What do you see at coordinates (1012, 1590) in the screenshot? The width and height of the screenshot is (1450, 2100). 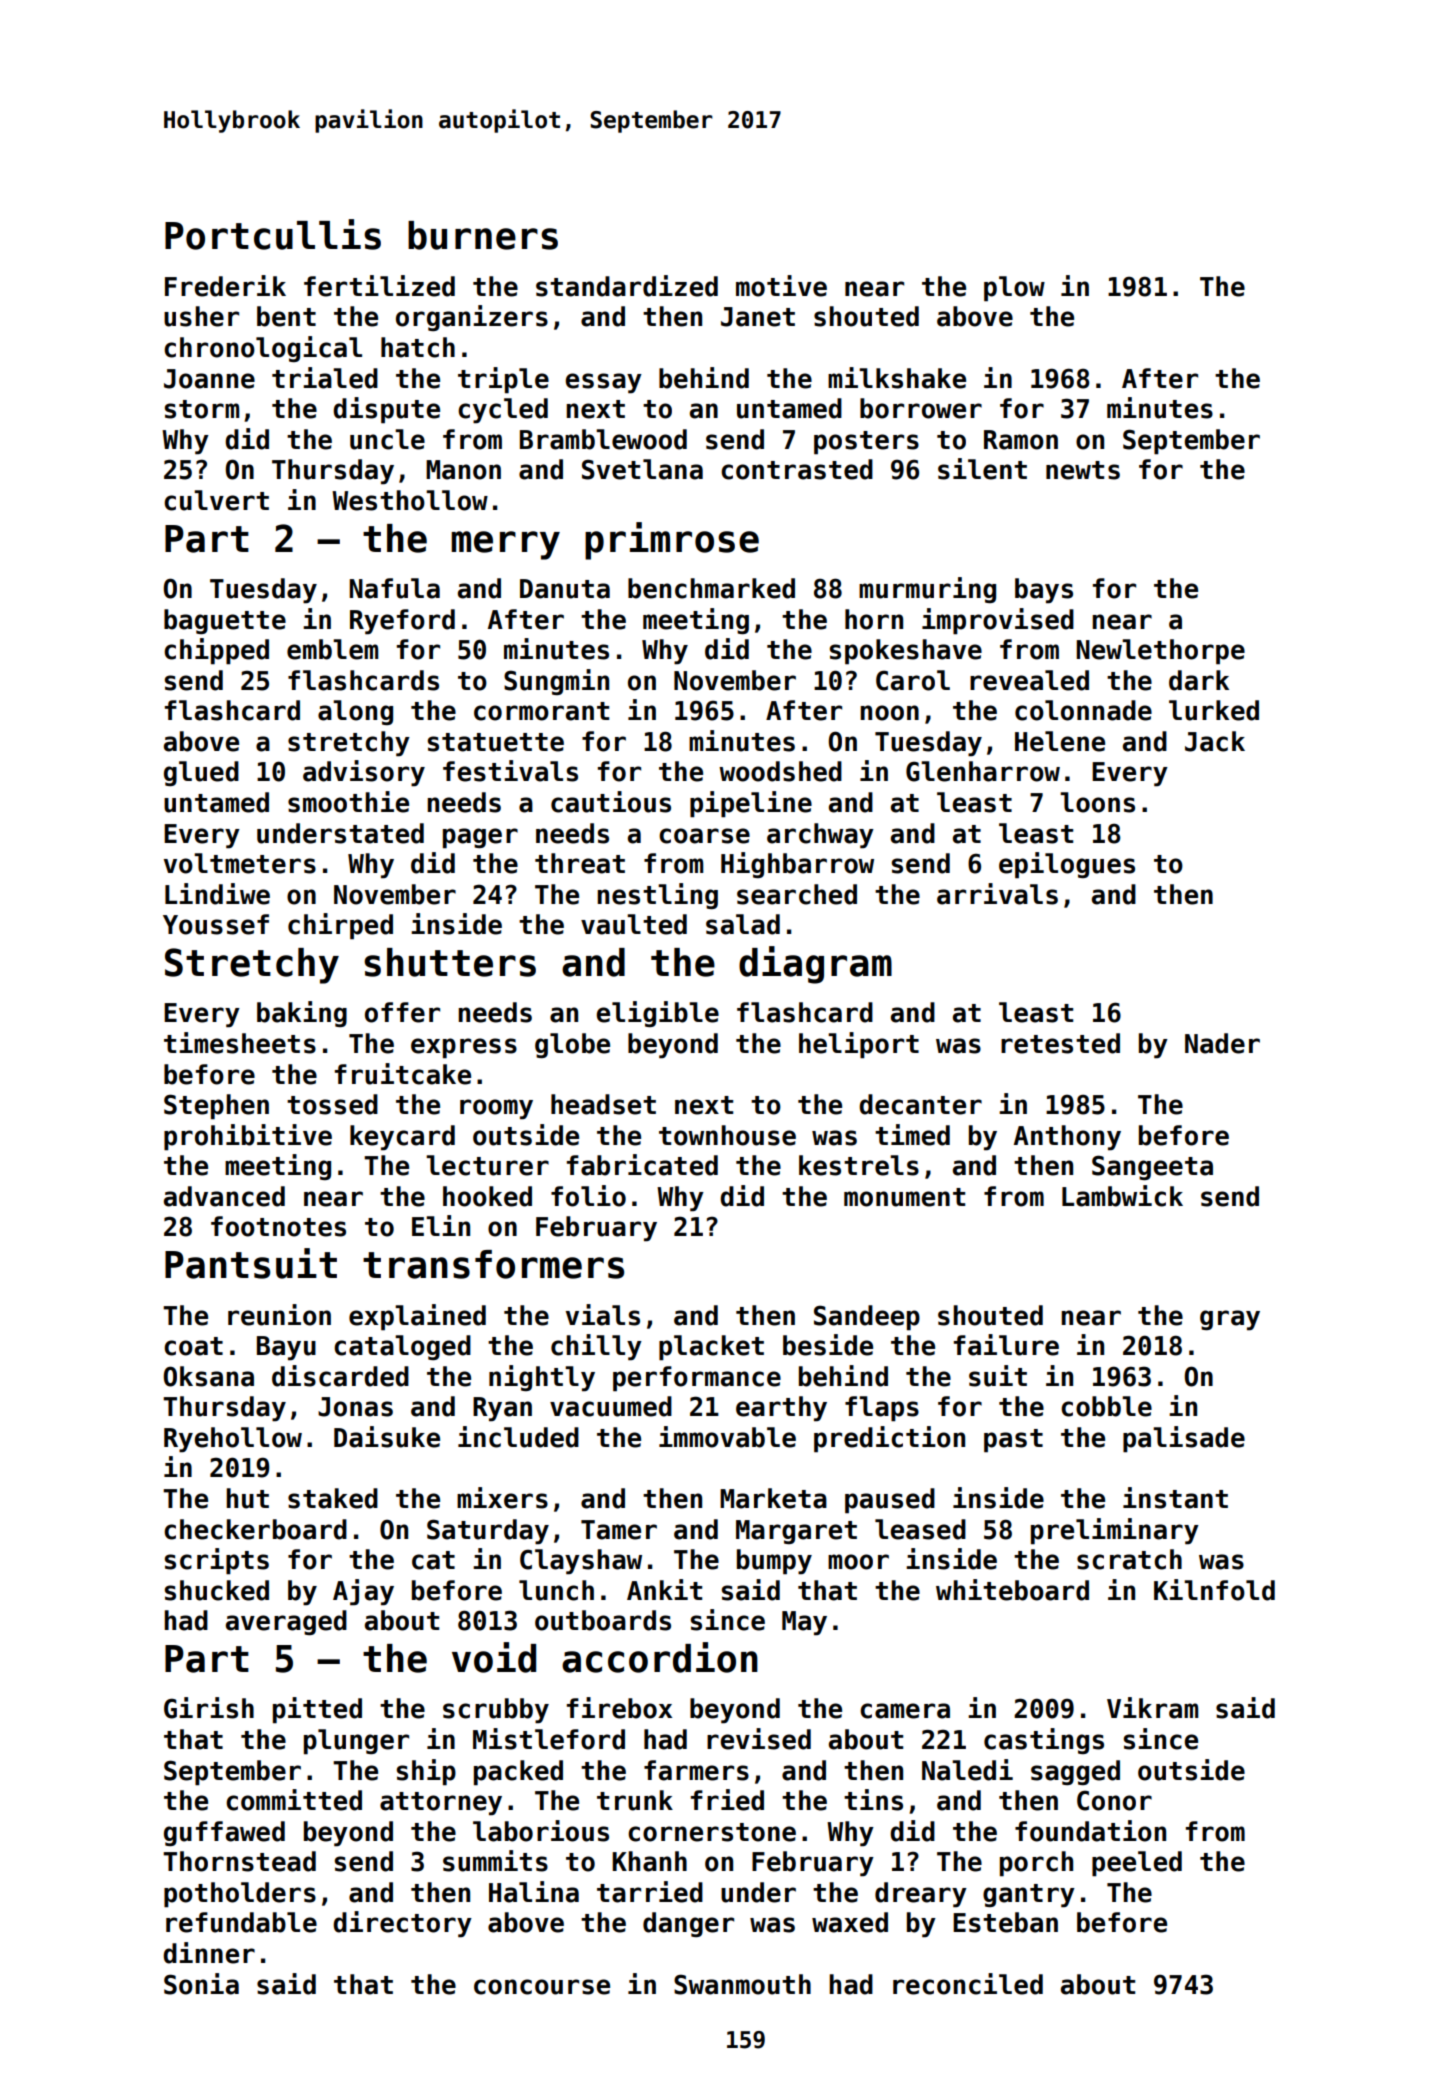 I see `whiteboard` at bounding box center [1012, 1590].
